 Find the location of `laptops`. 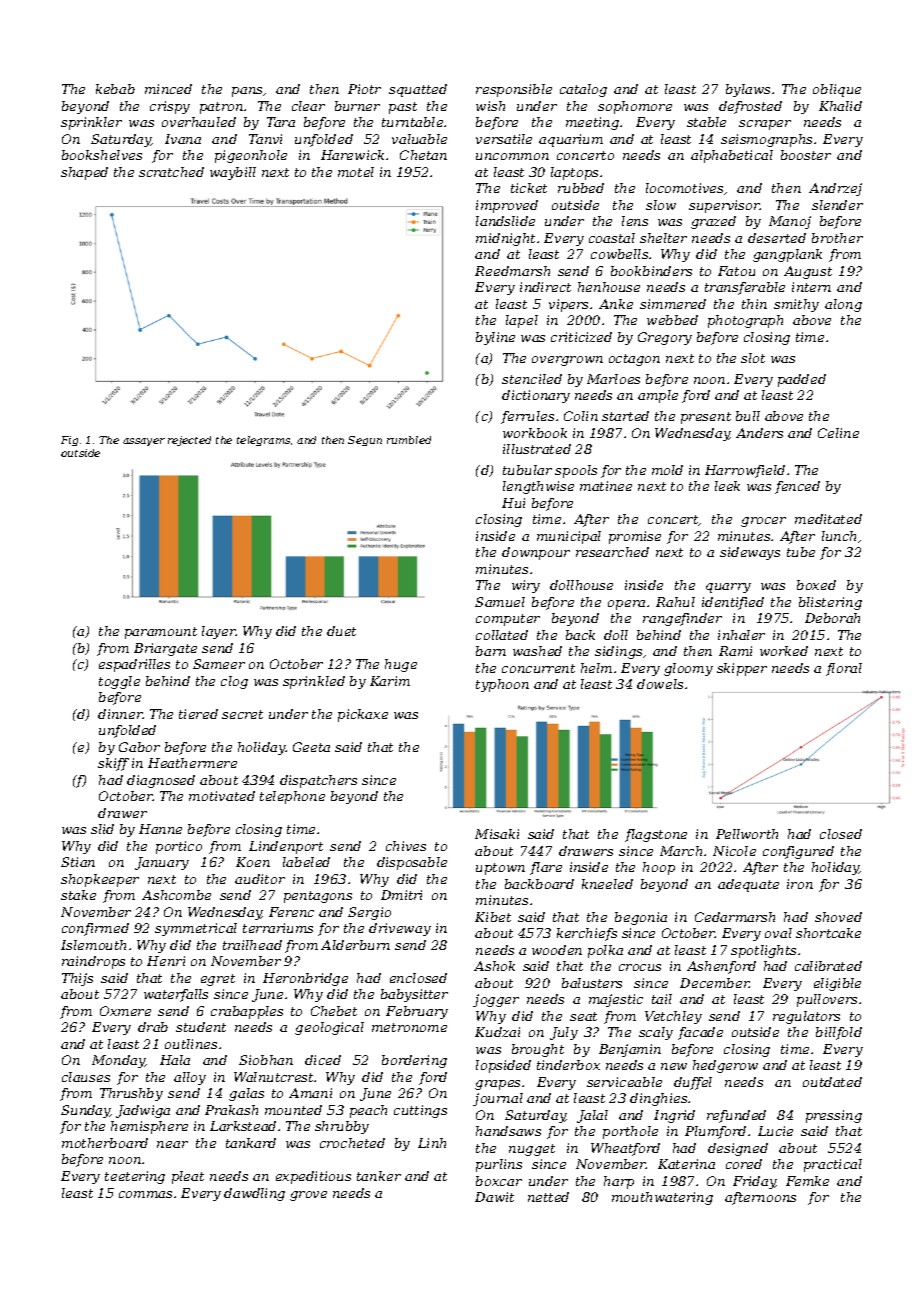

laptops is located at coordinates (574, 173).
